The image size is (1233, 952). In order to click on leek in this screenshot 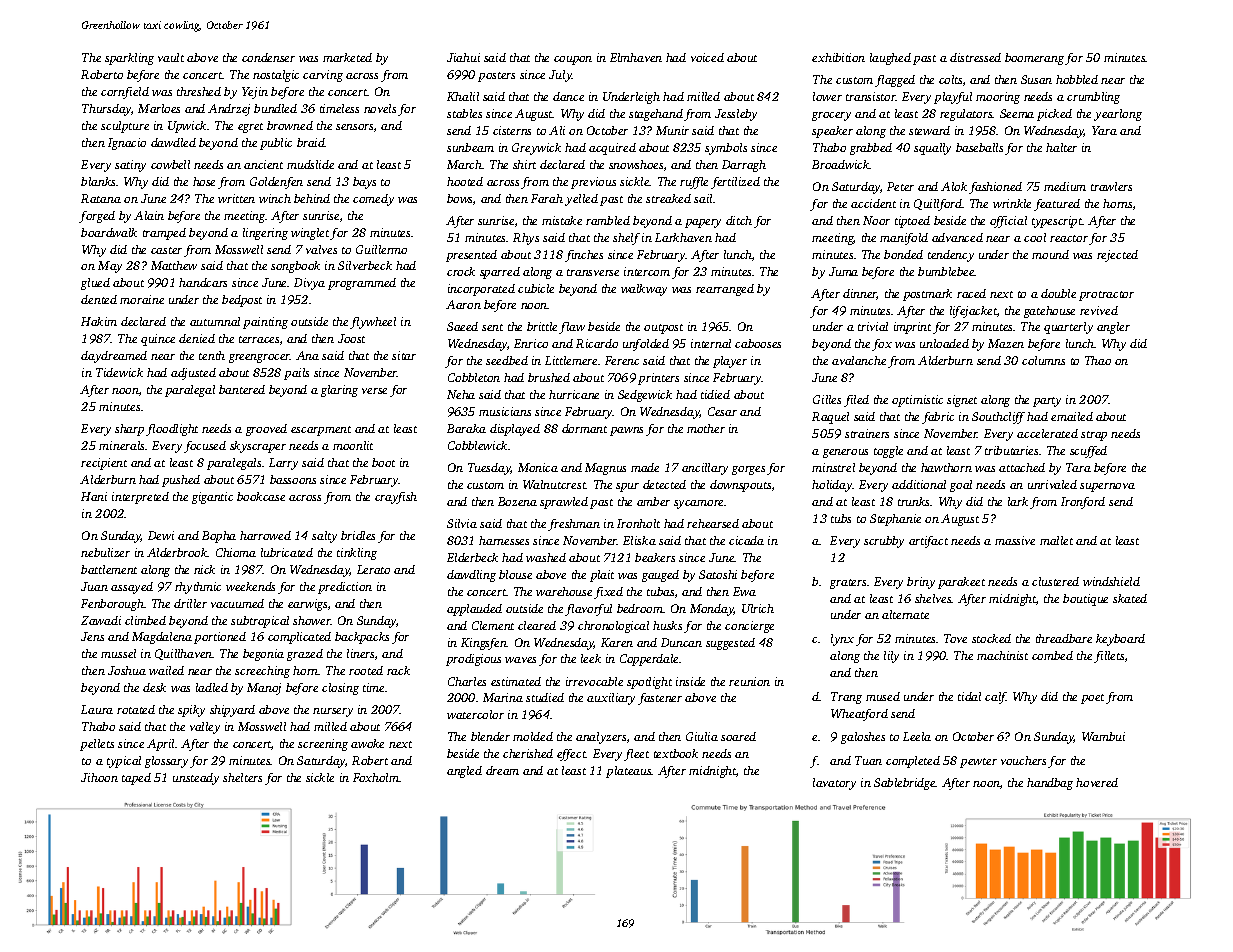, I will do `click(591, 658)`.
